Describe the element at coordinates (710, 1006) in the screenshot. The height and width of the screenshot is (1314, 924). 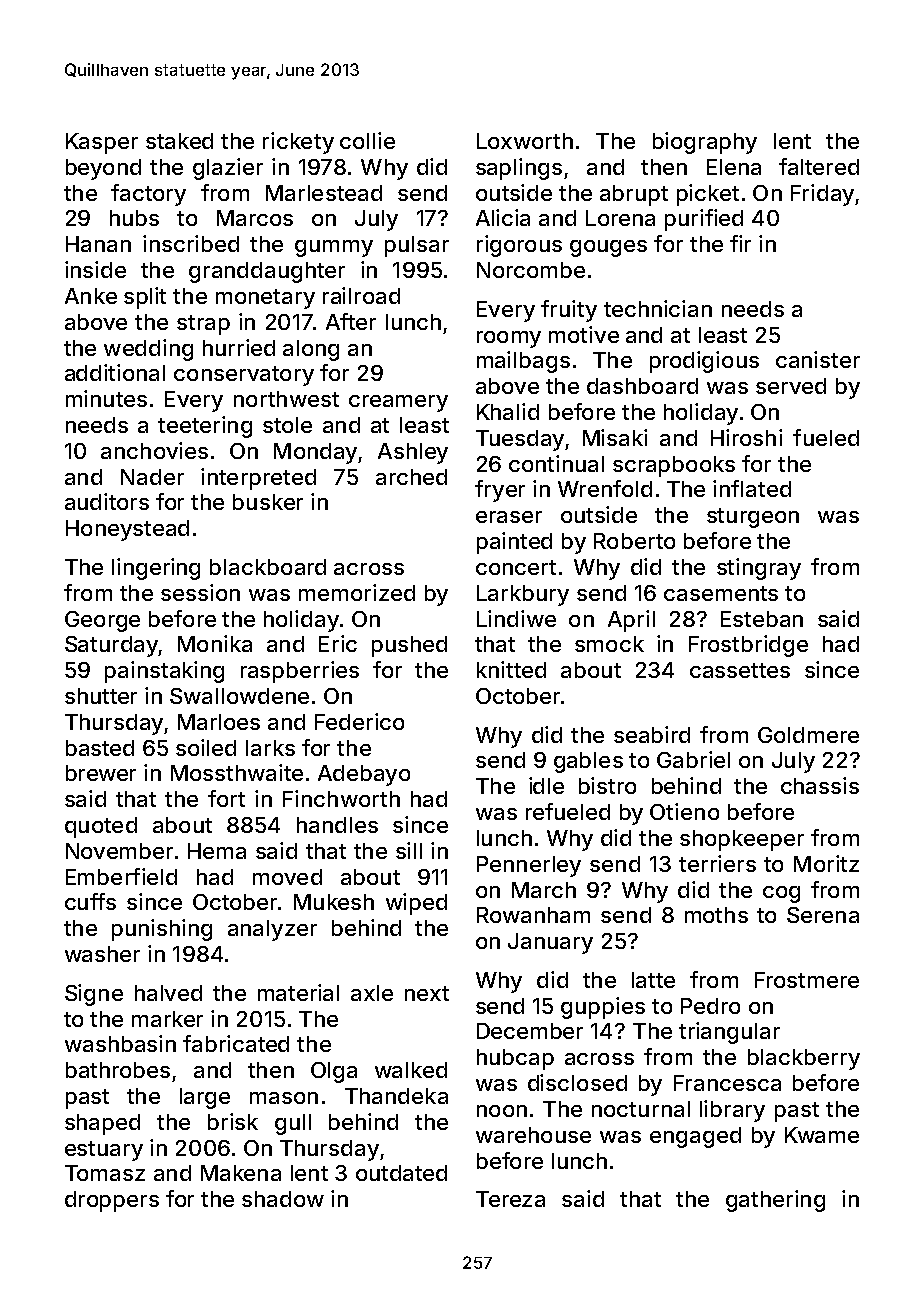
I see `Pedro` at that location.
